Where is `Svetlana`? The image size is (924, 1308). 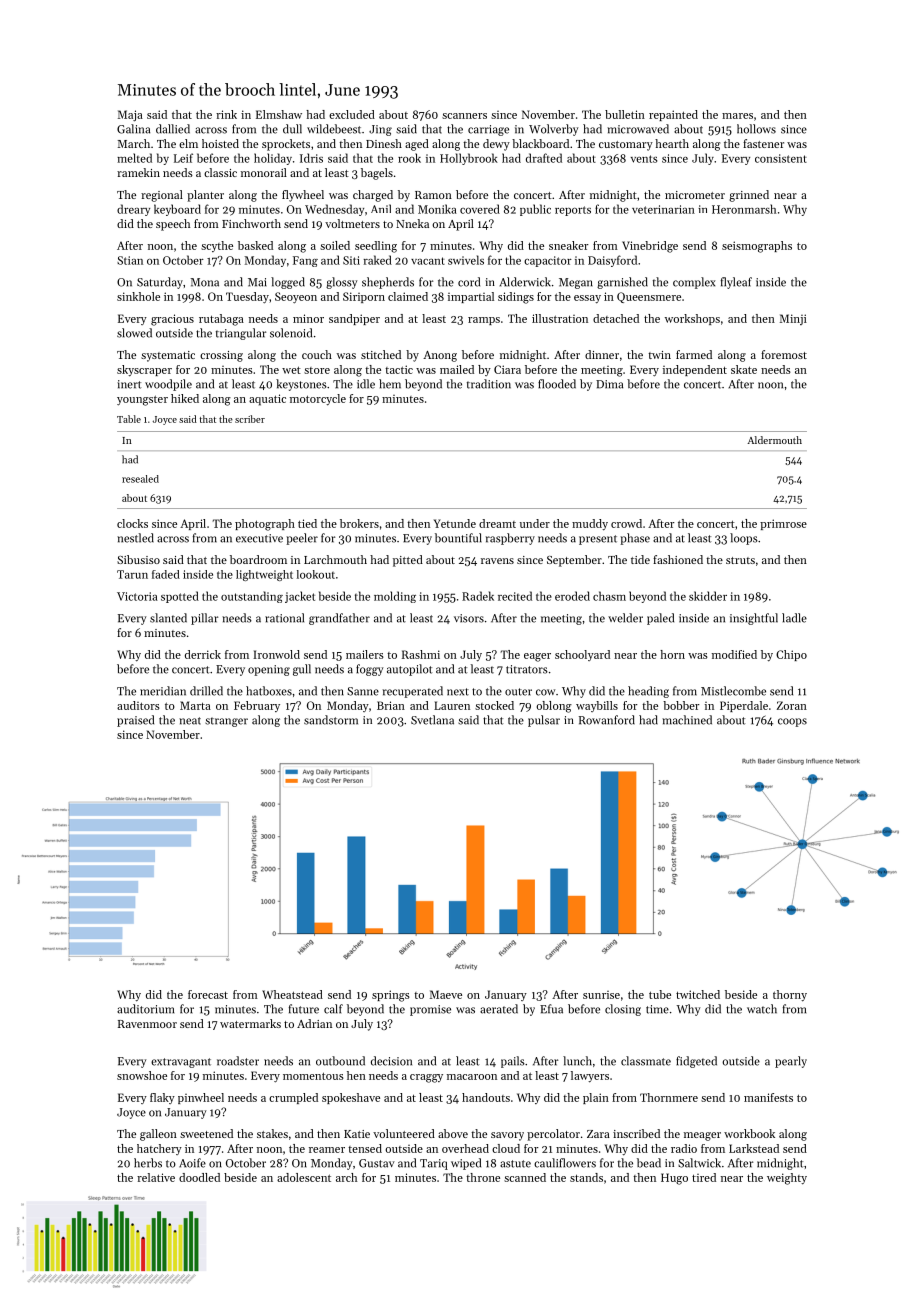 Svetlana is located at coordinates (432, 720).
